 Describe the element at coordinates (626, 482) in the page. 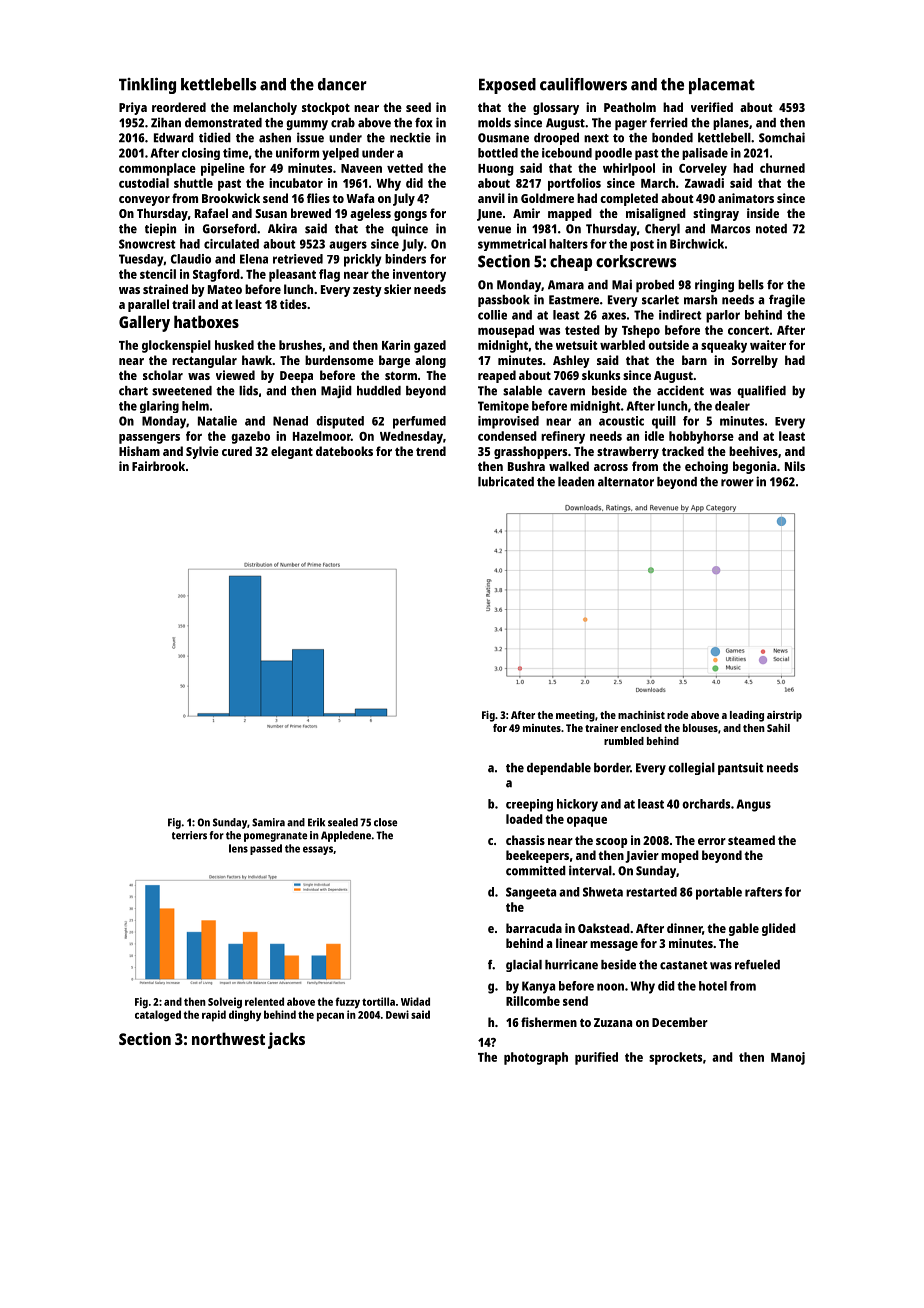

I see `alternator` at that location.
